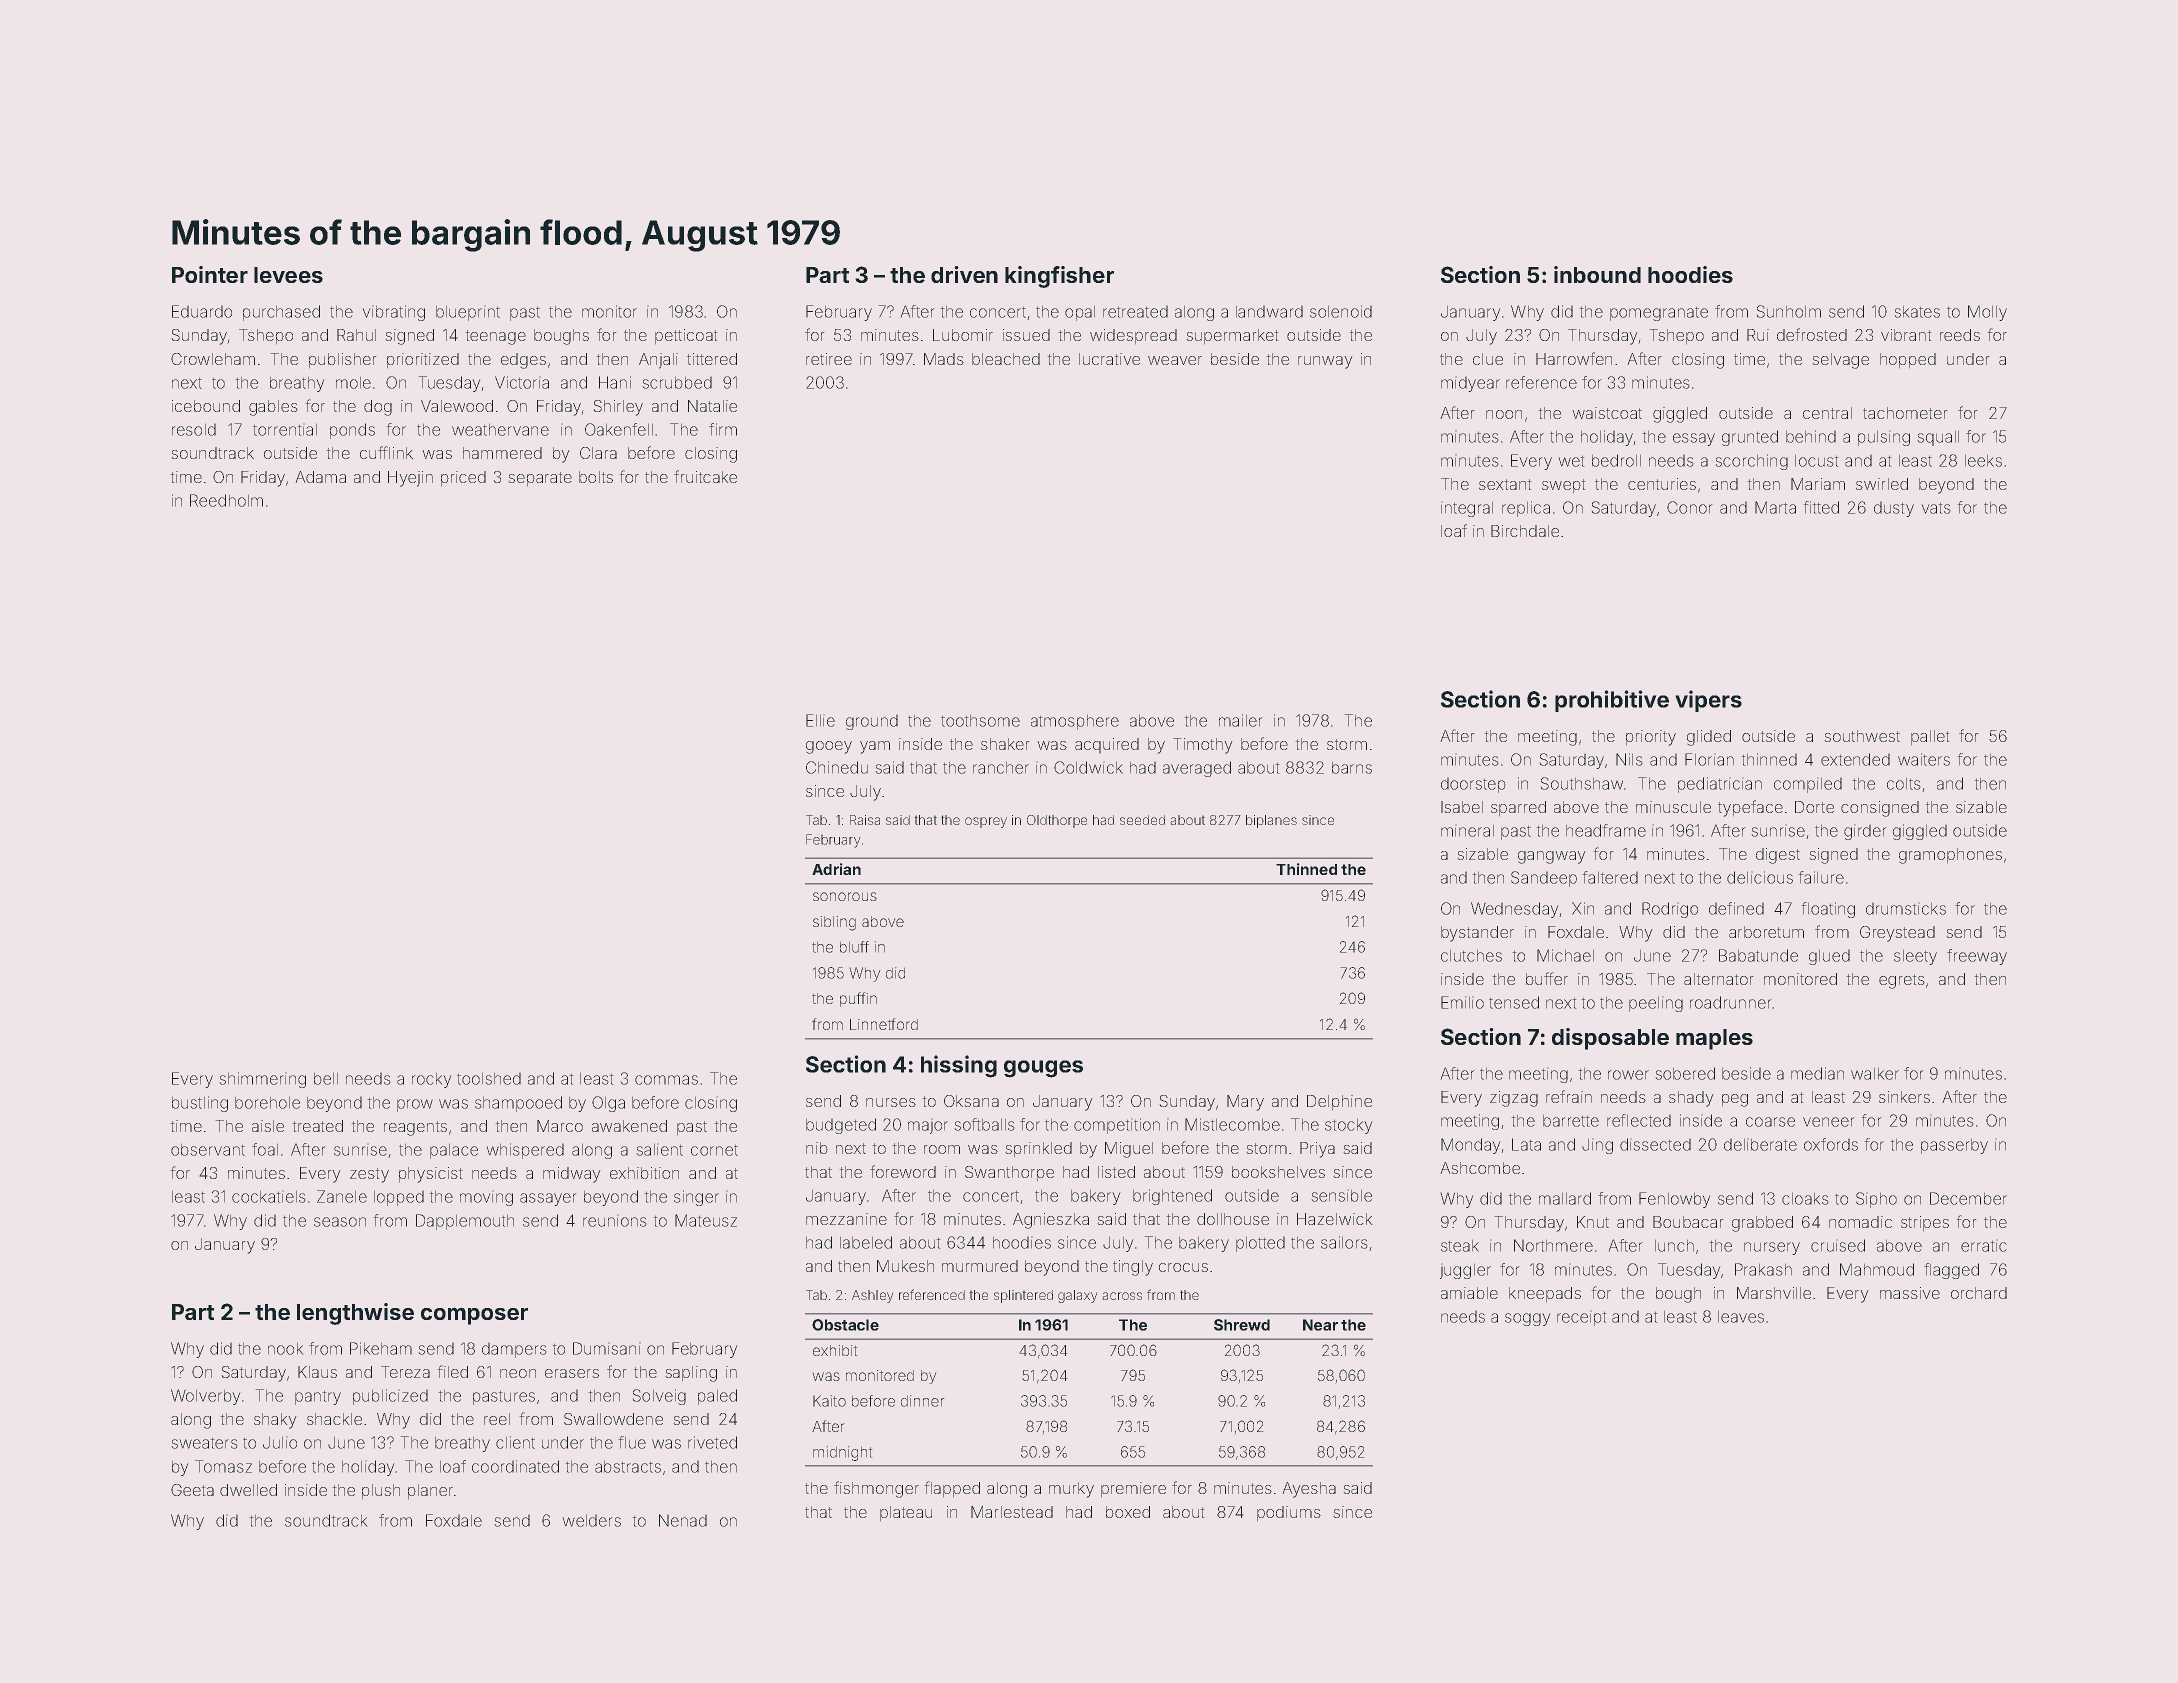 This document has width=2178, height=1683. Describe the element at coordinates (1242, 1325) in the document. I see `Shrewd` at that location.
